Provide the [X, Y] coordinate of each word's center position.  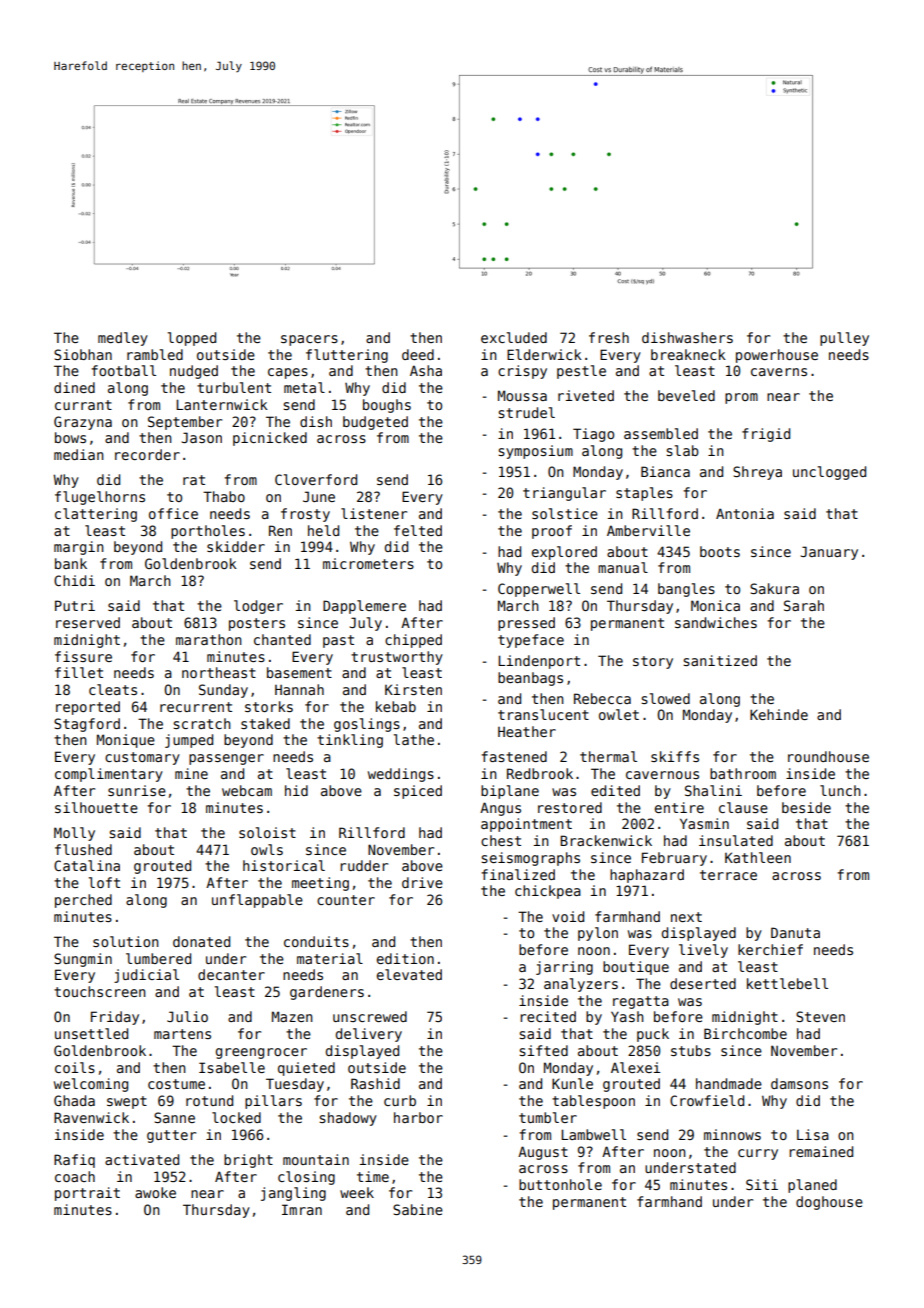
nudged [194, 372]
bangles [686, 590]
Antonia [745, 513]
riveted [586, 395]
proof [552, 532]
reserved [88, 622]
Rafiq [74, 1161]
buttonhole [560, 1184]
